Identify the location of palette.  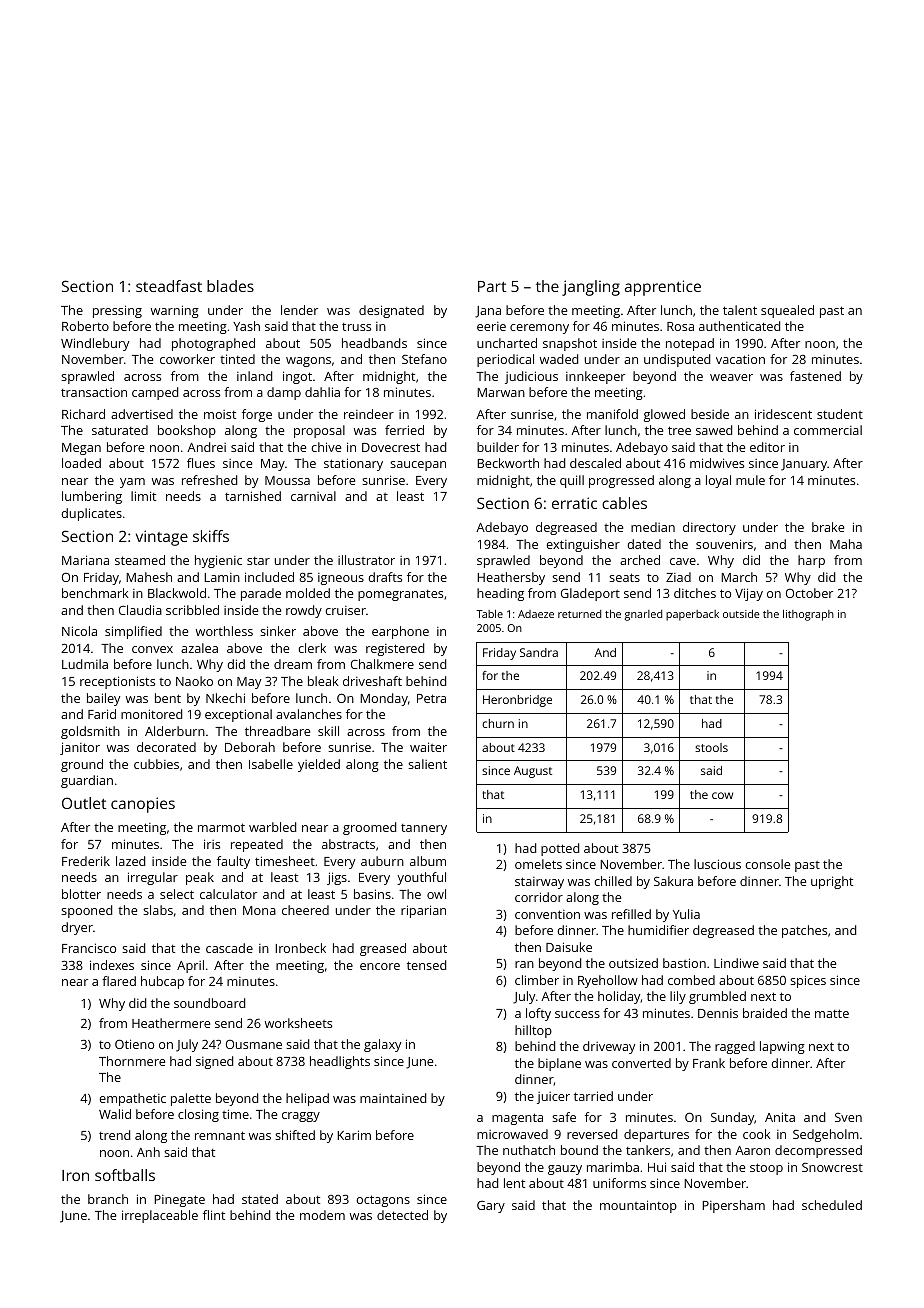
(191, 1099).
